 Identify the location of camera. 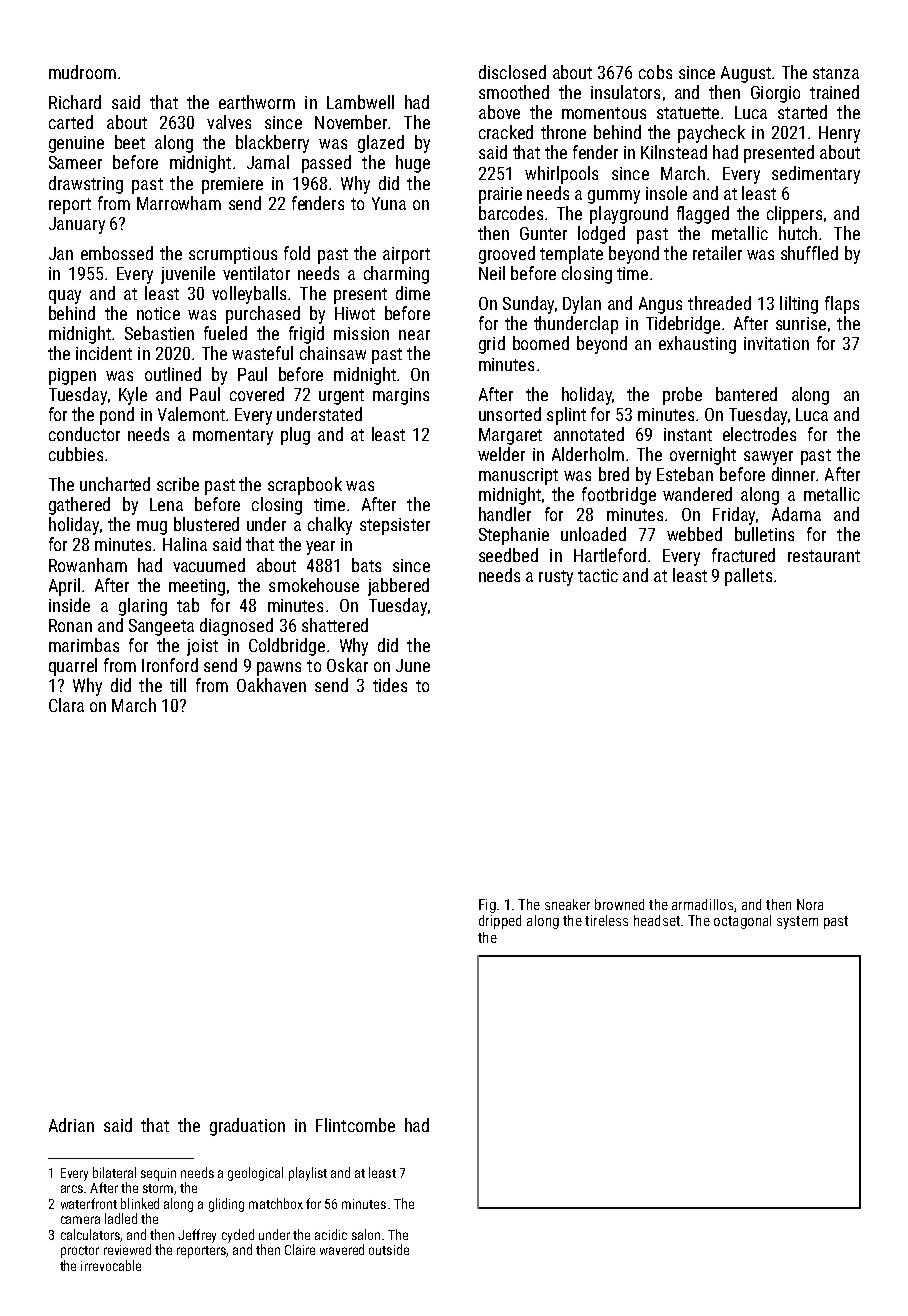
(80, 1220).
